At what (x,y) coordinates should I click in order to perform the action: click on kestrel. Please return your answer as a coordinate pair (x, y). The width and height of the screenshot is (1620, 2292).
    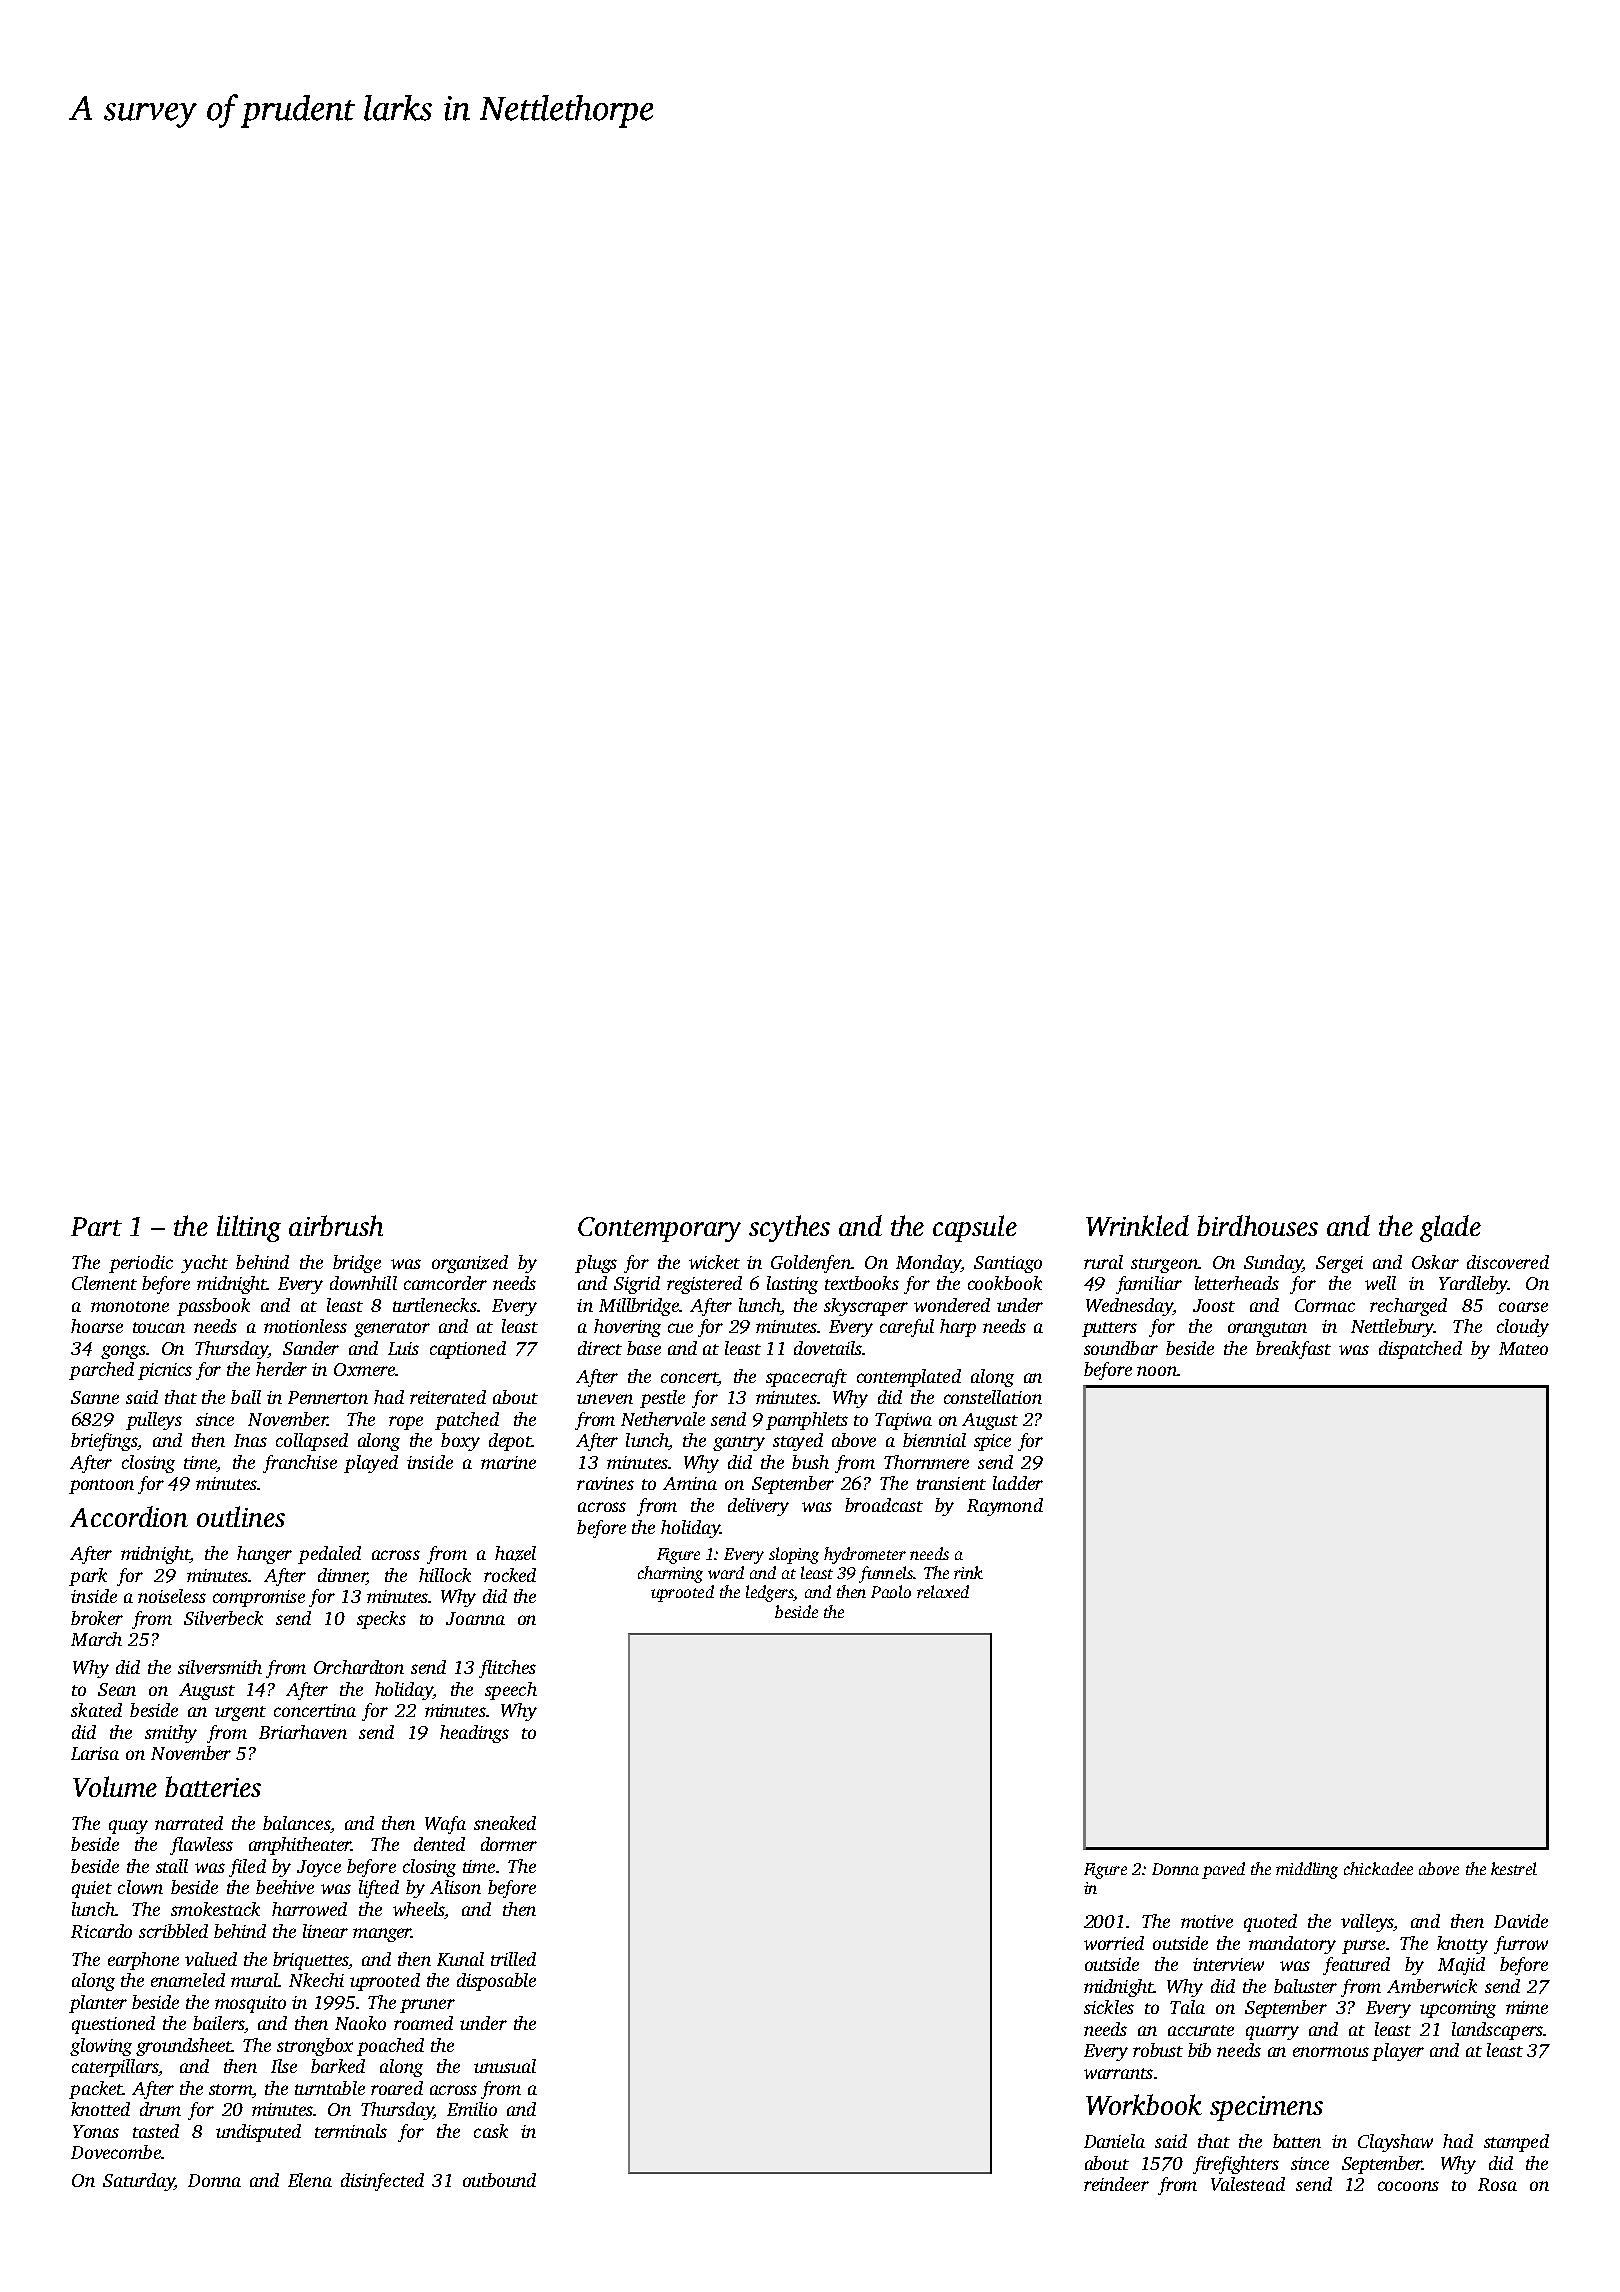
    Looking at the image, I should click on (1514, 1868).
